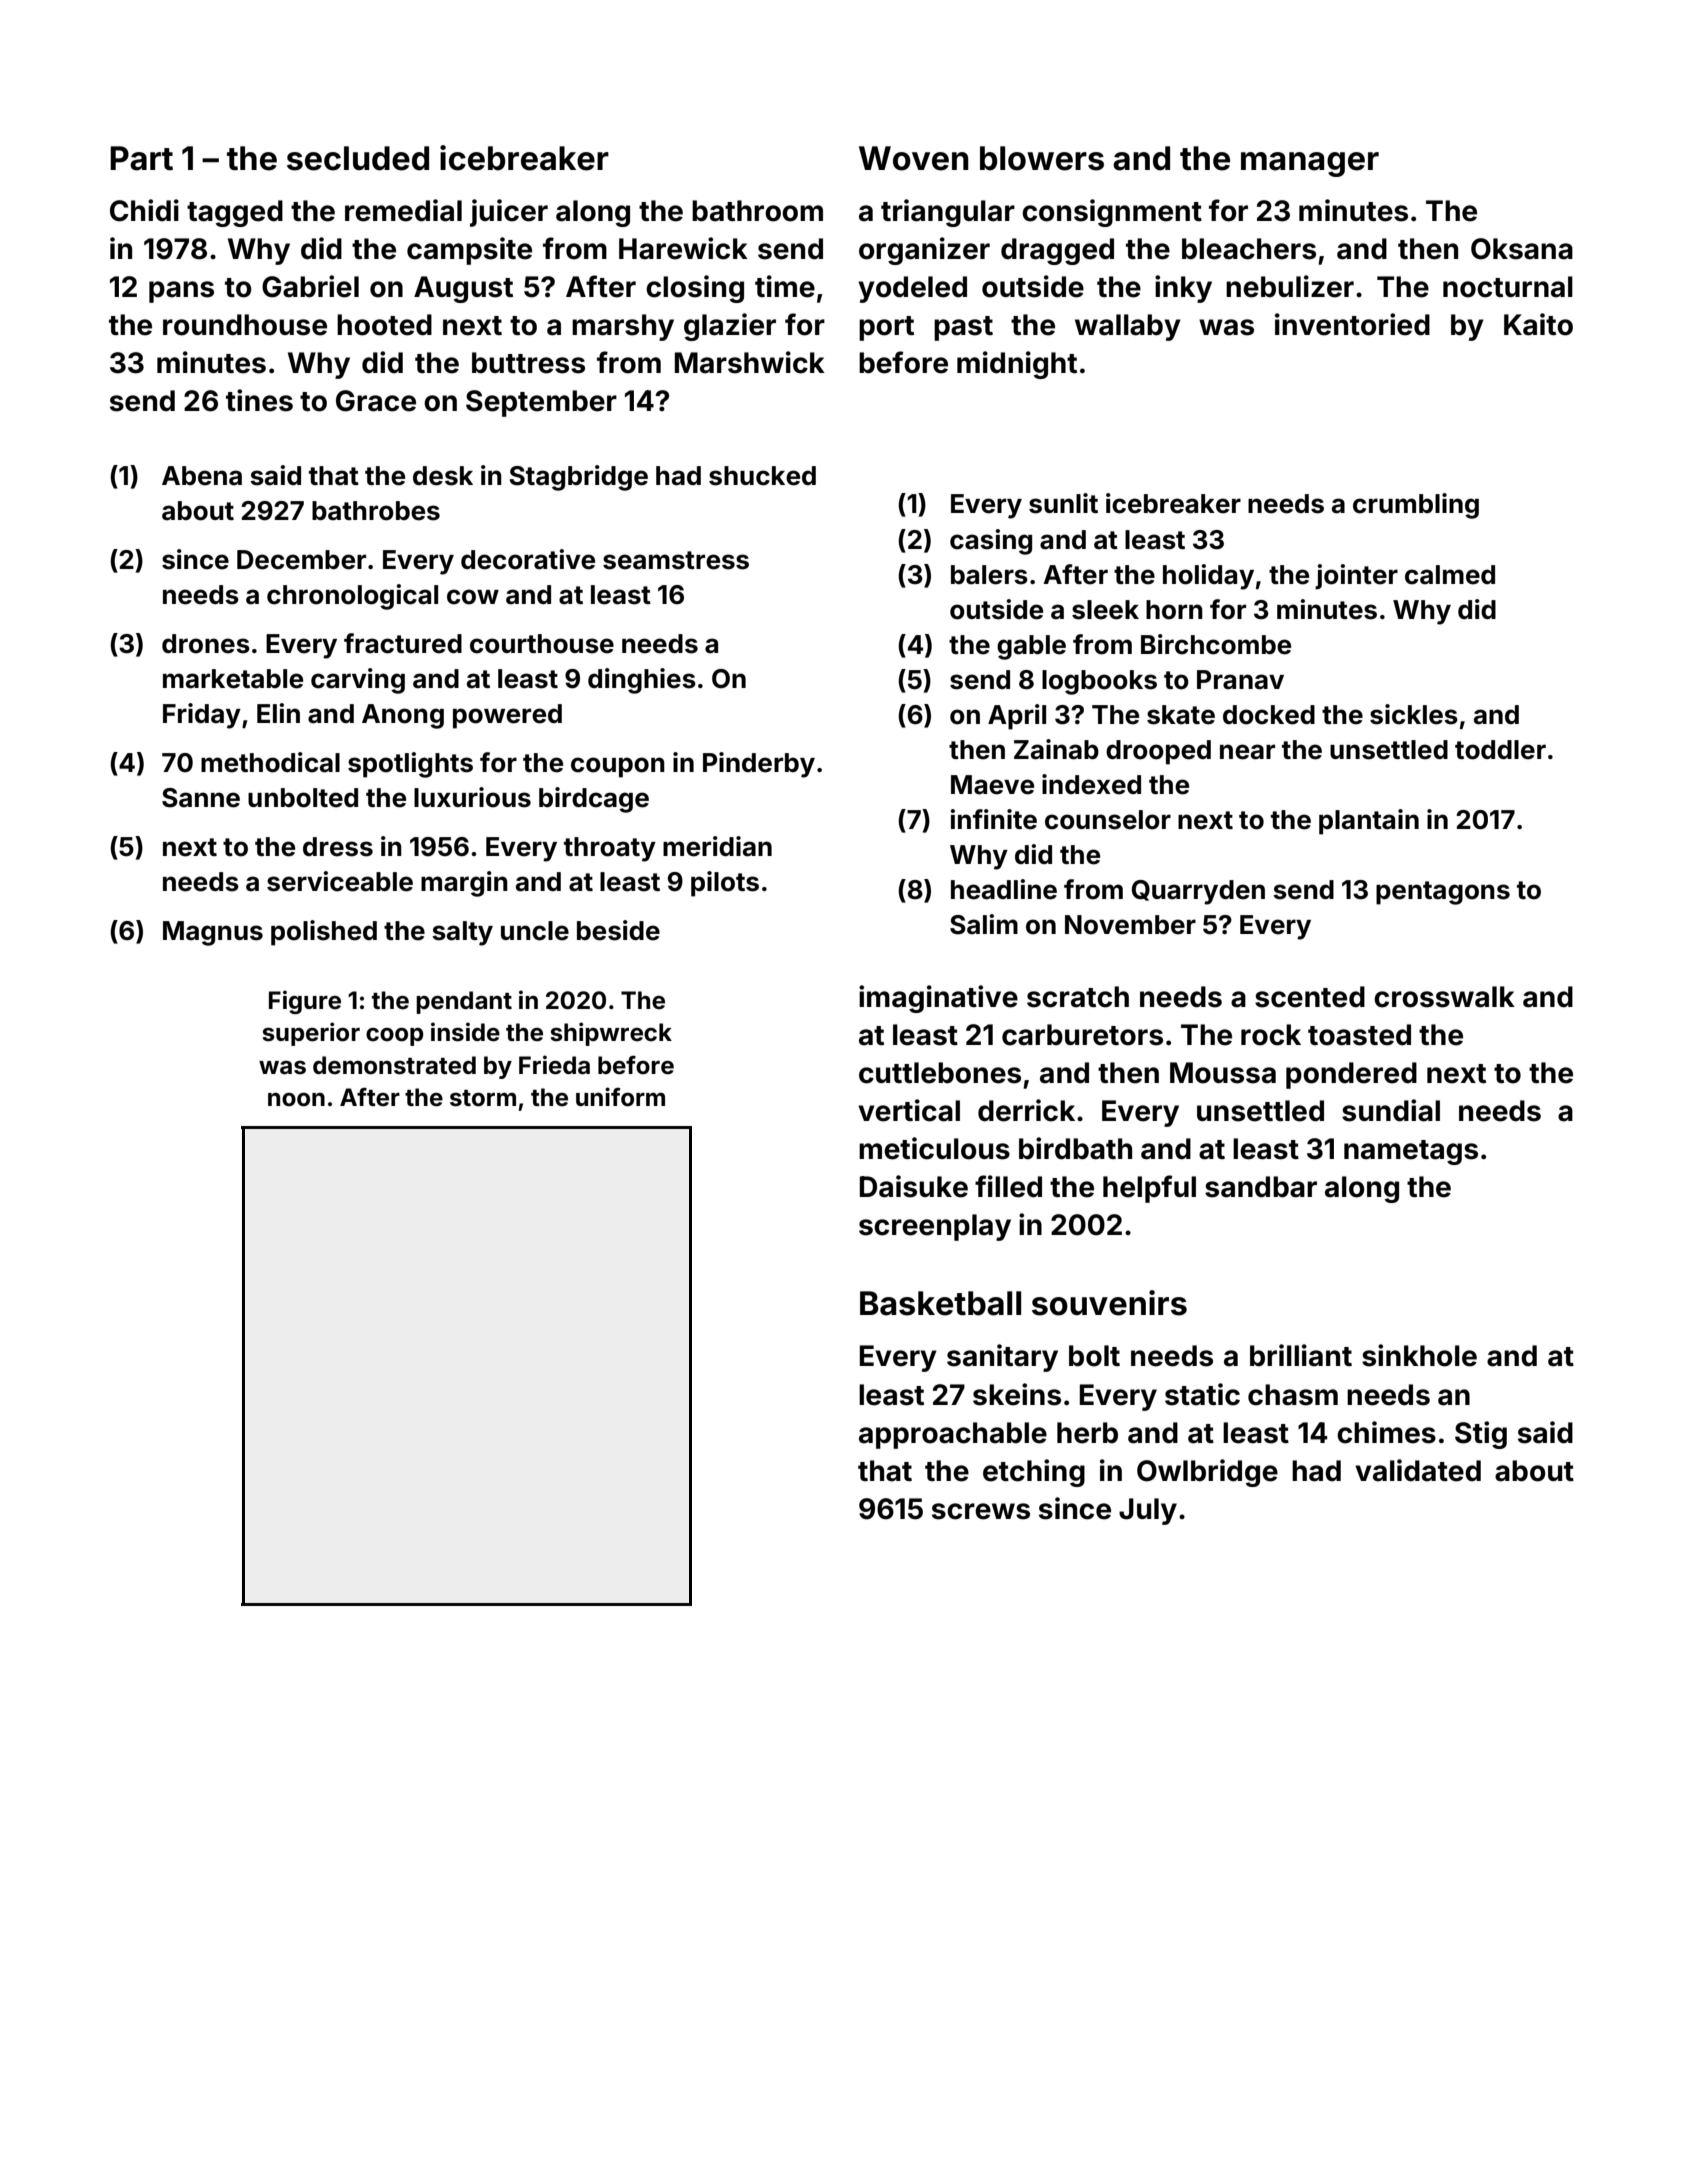  Describe the element at coordinates (1261, 1187) in the screenshot. I see `sandbar` at that location.
